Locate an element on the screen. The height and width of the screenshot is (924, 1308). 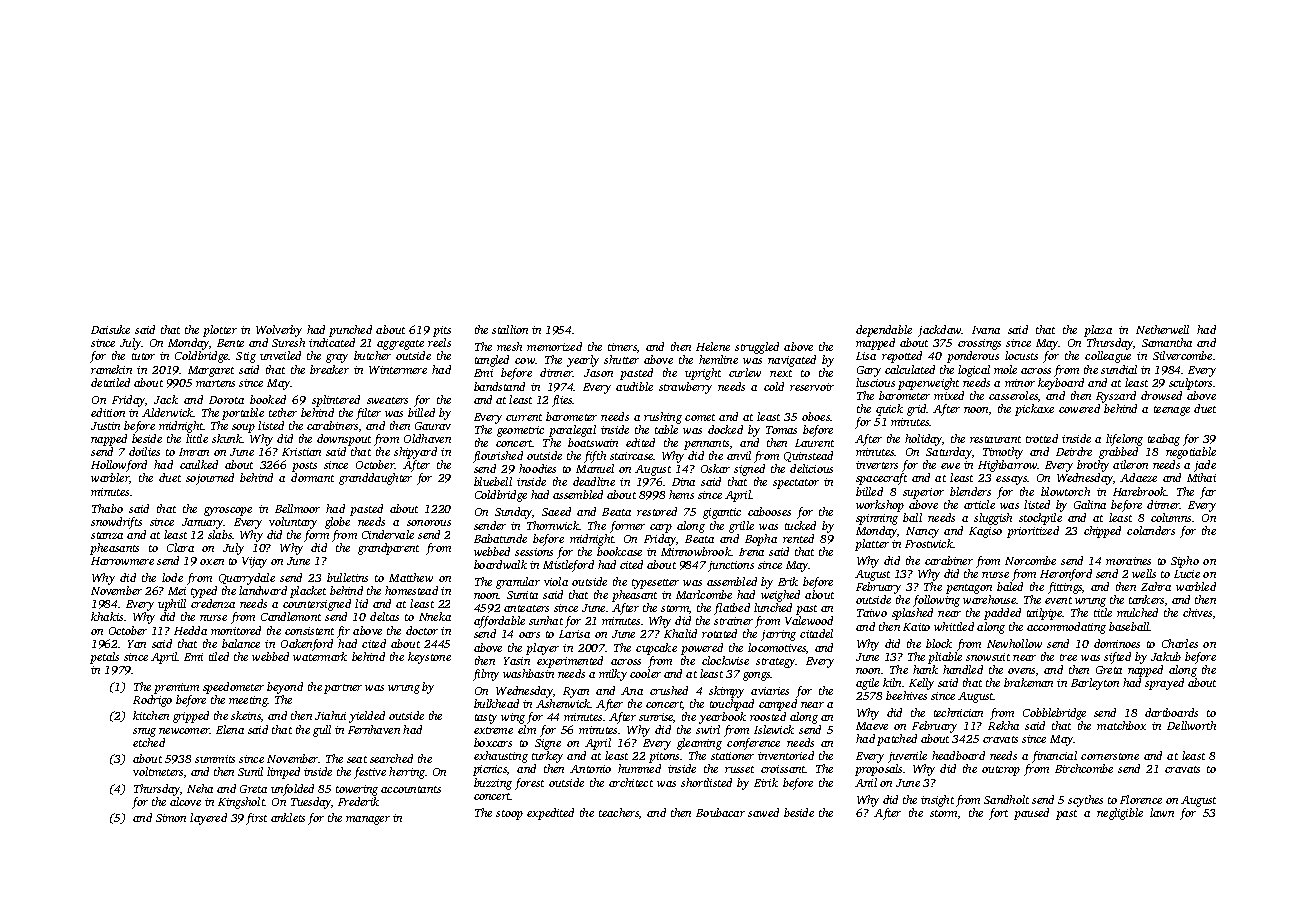
unfolded is located at coordinates (292, 790).
